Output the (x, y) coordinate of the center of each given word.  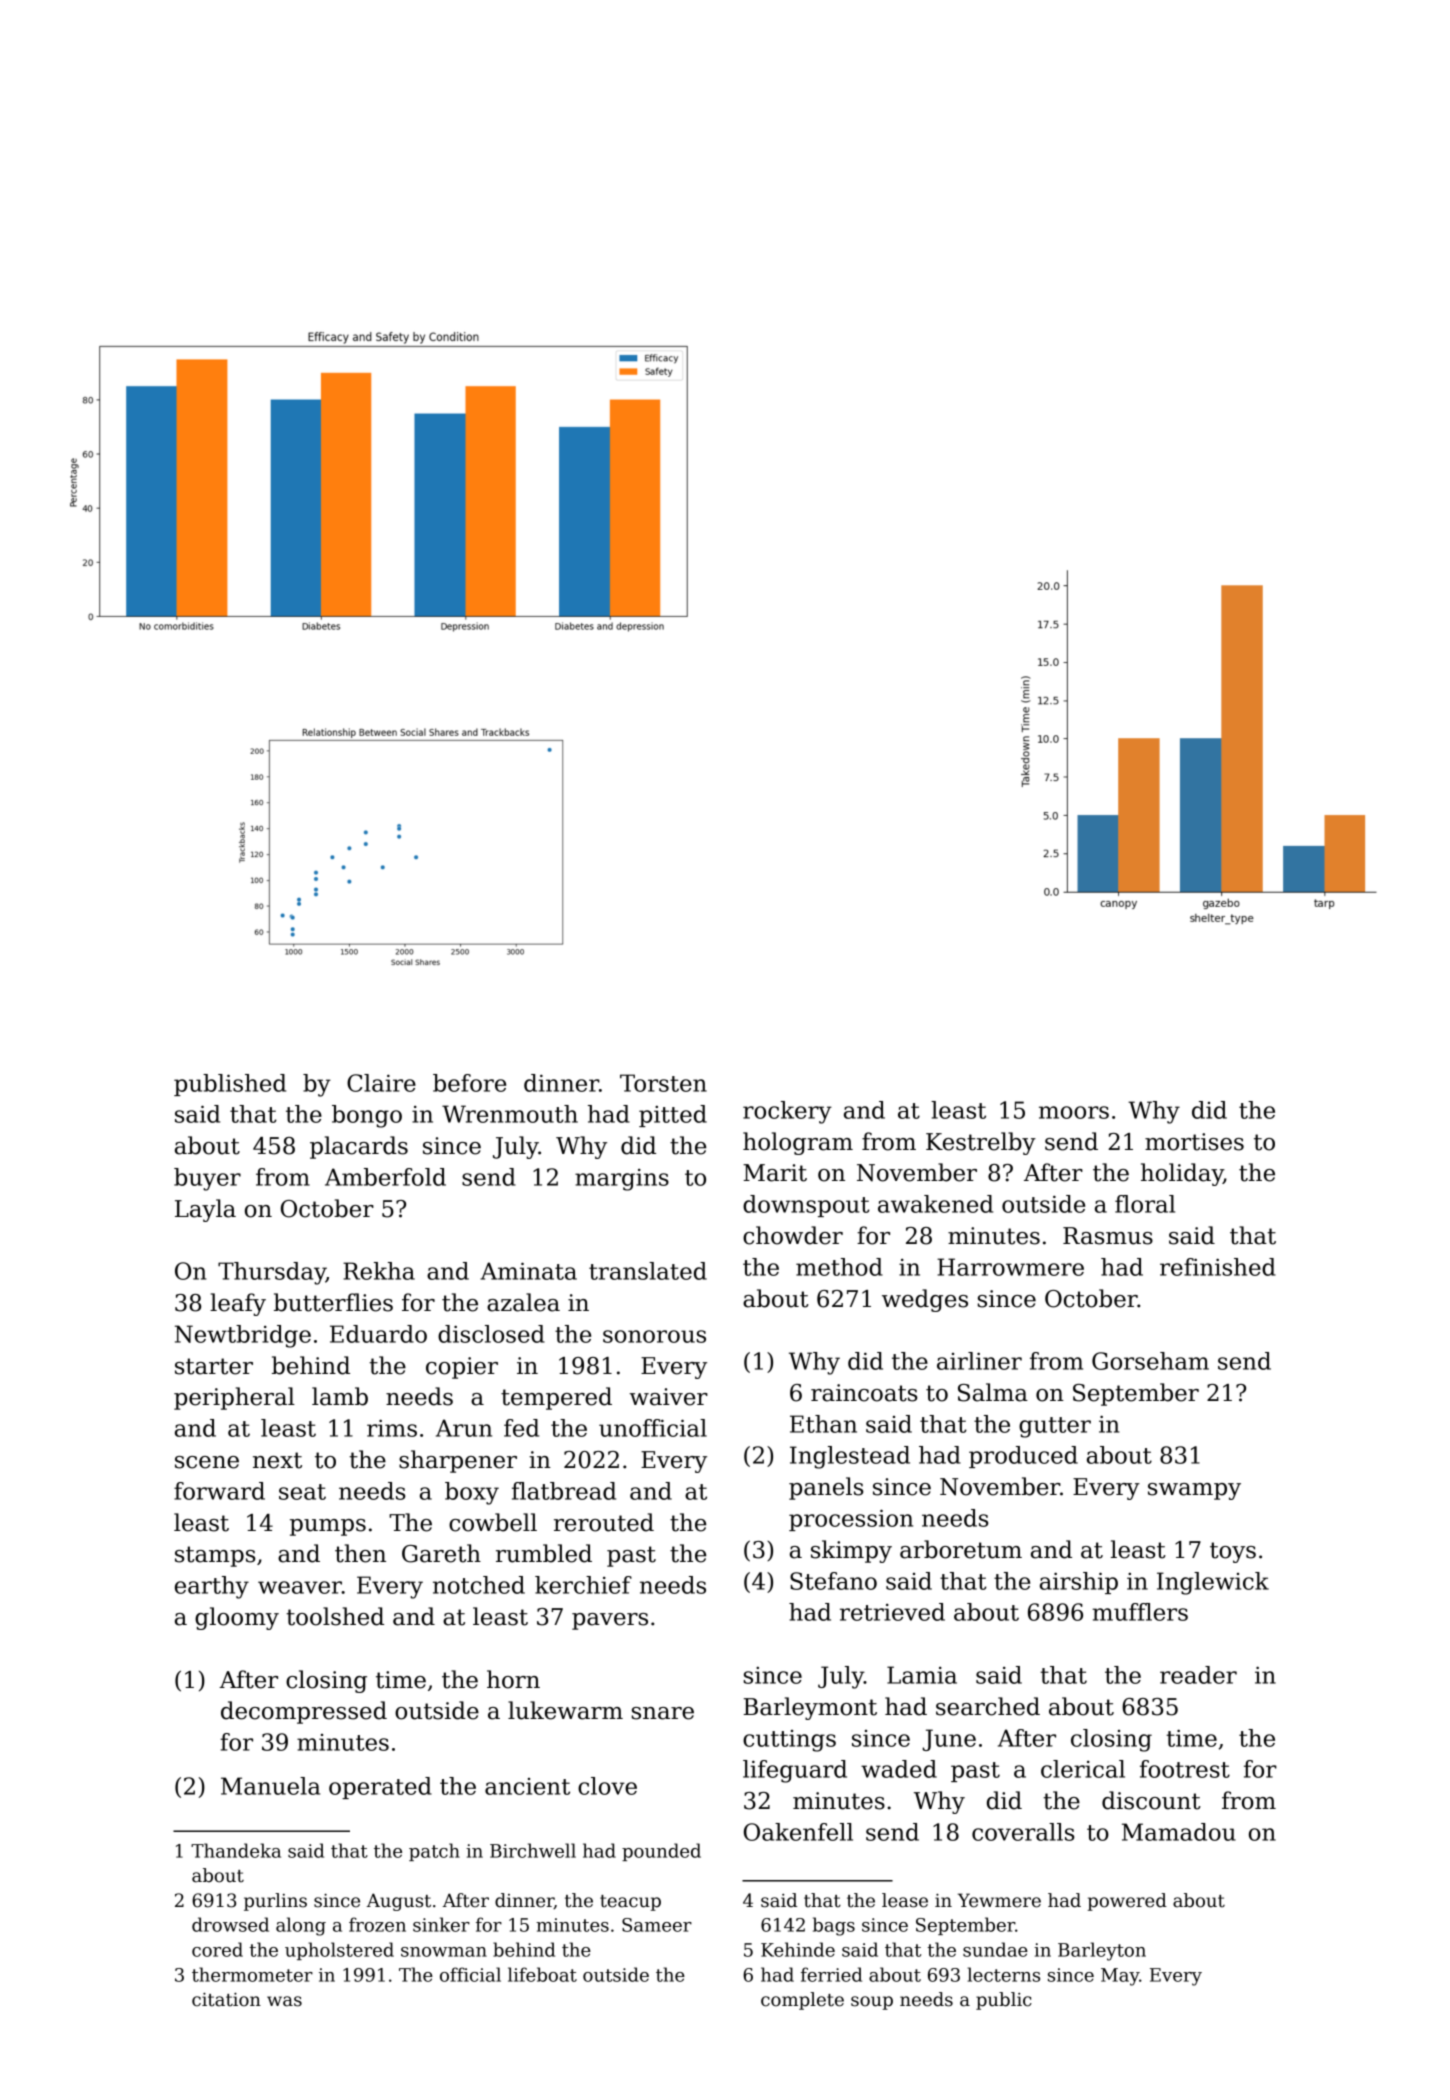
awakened (935, 1204)
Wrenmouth (510, 1114)
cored (217, 1949)
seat (302, 1492)
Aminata (528, 1271)
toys (1233, 1552)
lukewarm (565, 1710)
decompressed (304, 1712)
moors (1074, 1112)
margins (622, 1180)
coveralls (1023, 1832)
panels (826, 1488)
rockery (787, 1112)
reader (1198, 1675)
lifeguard (795, 1771)
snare (663, 1713)
